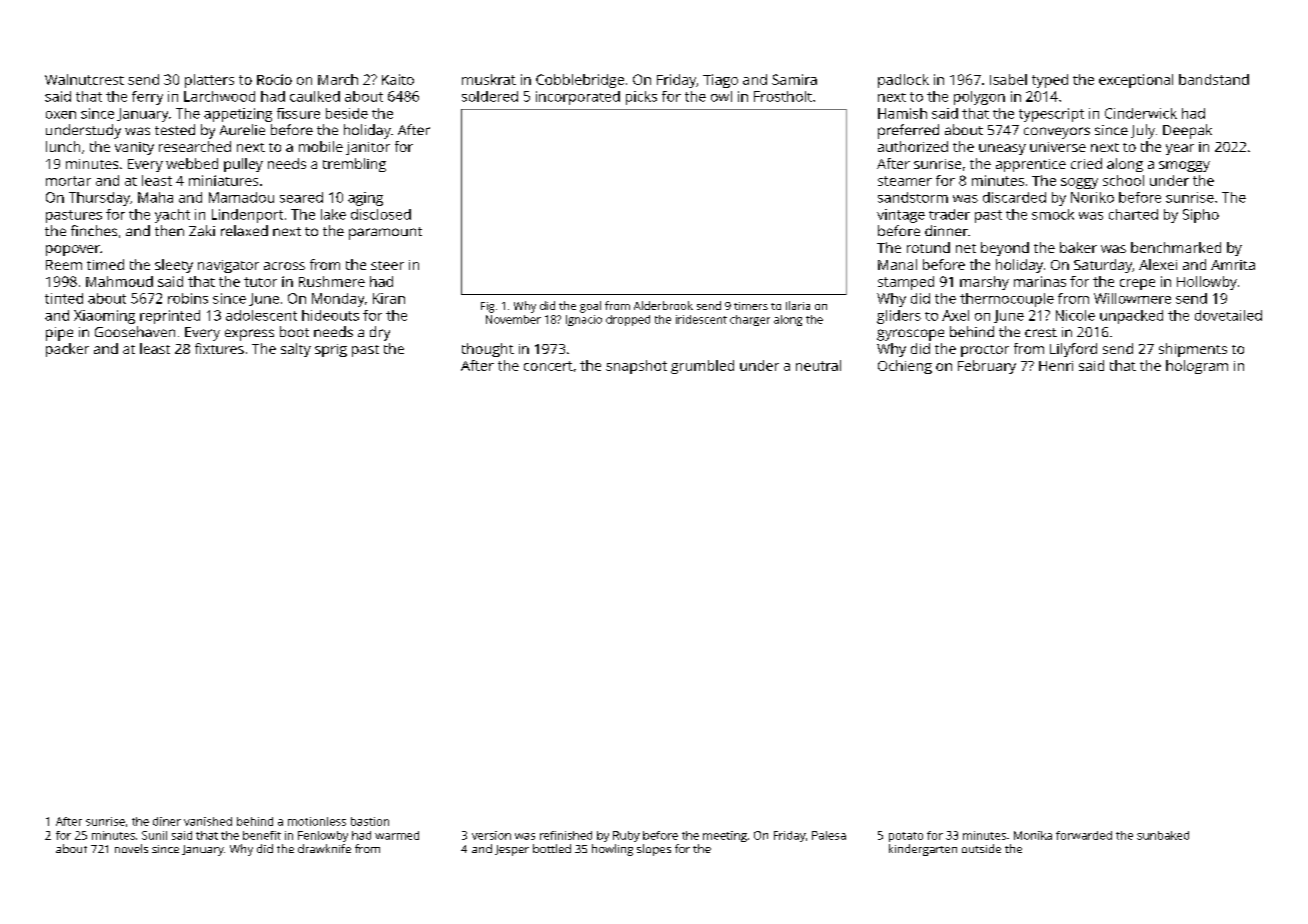  I want to click on bandstand, so click(1214, 79).
